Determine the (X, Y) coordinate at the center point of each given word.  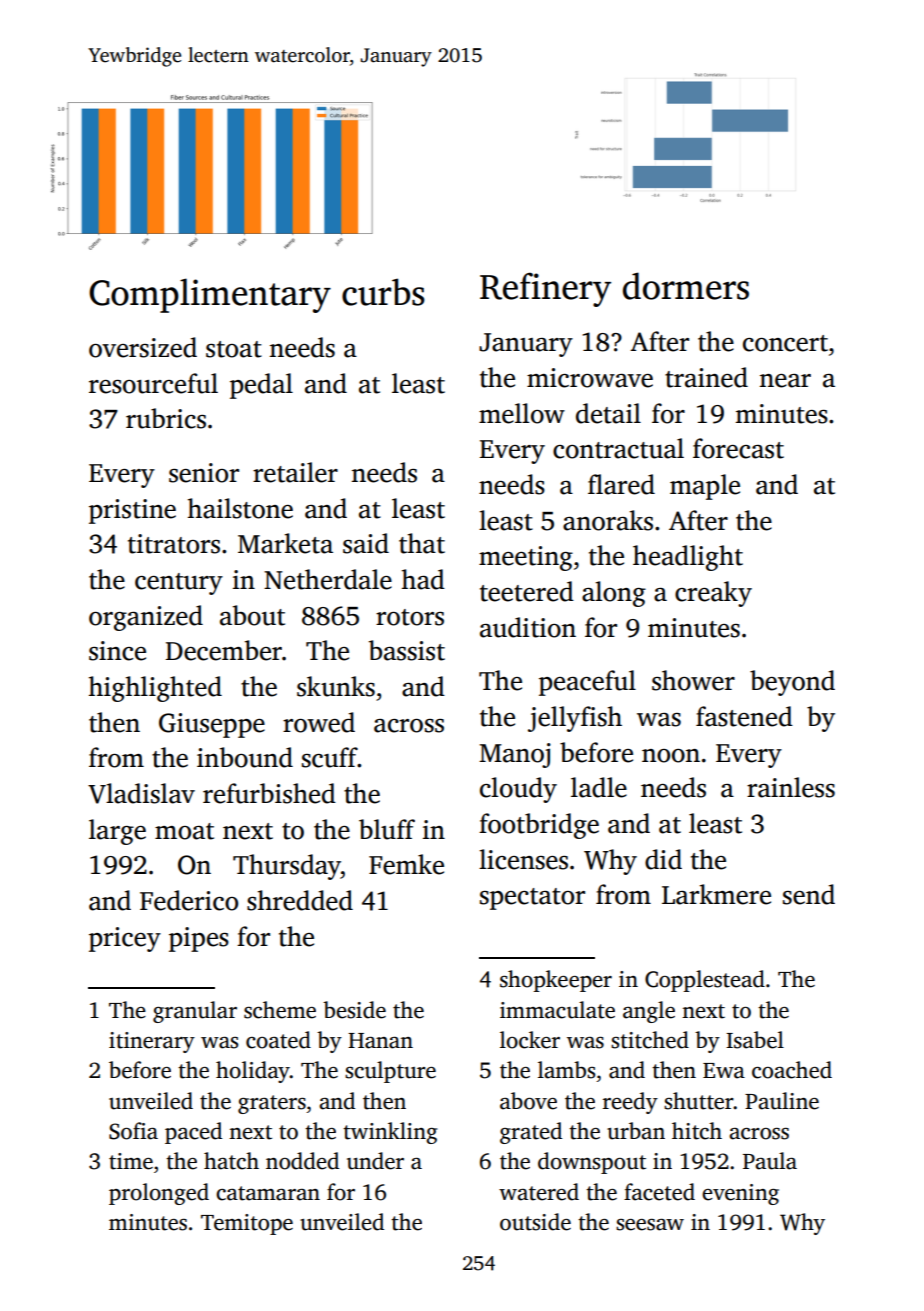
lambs (566, 1070)
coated (278, 1040)
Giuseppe (212, 725)
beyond (792, 683)
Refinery (545, 289)
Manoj (515, 755)
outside (535, 1222)
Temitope (247, 1224)
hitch (697, 1131)
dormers (686, 286)
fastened (744, 716)
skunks (336, 686)
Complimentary (210, 295)
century (179, 584)
